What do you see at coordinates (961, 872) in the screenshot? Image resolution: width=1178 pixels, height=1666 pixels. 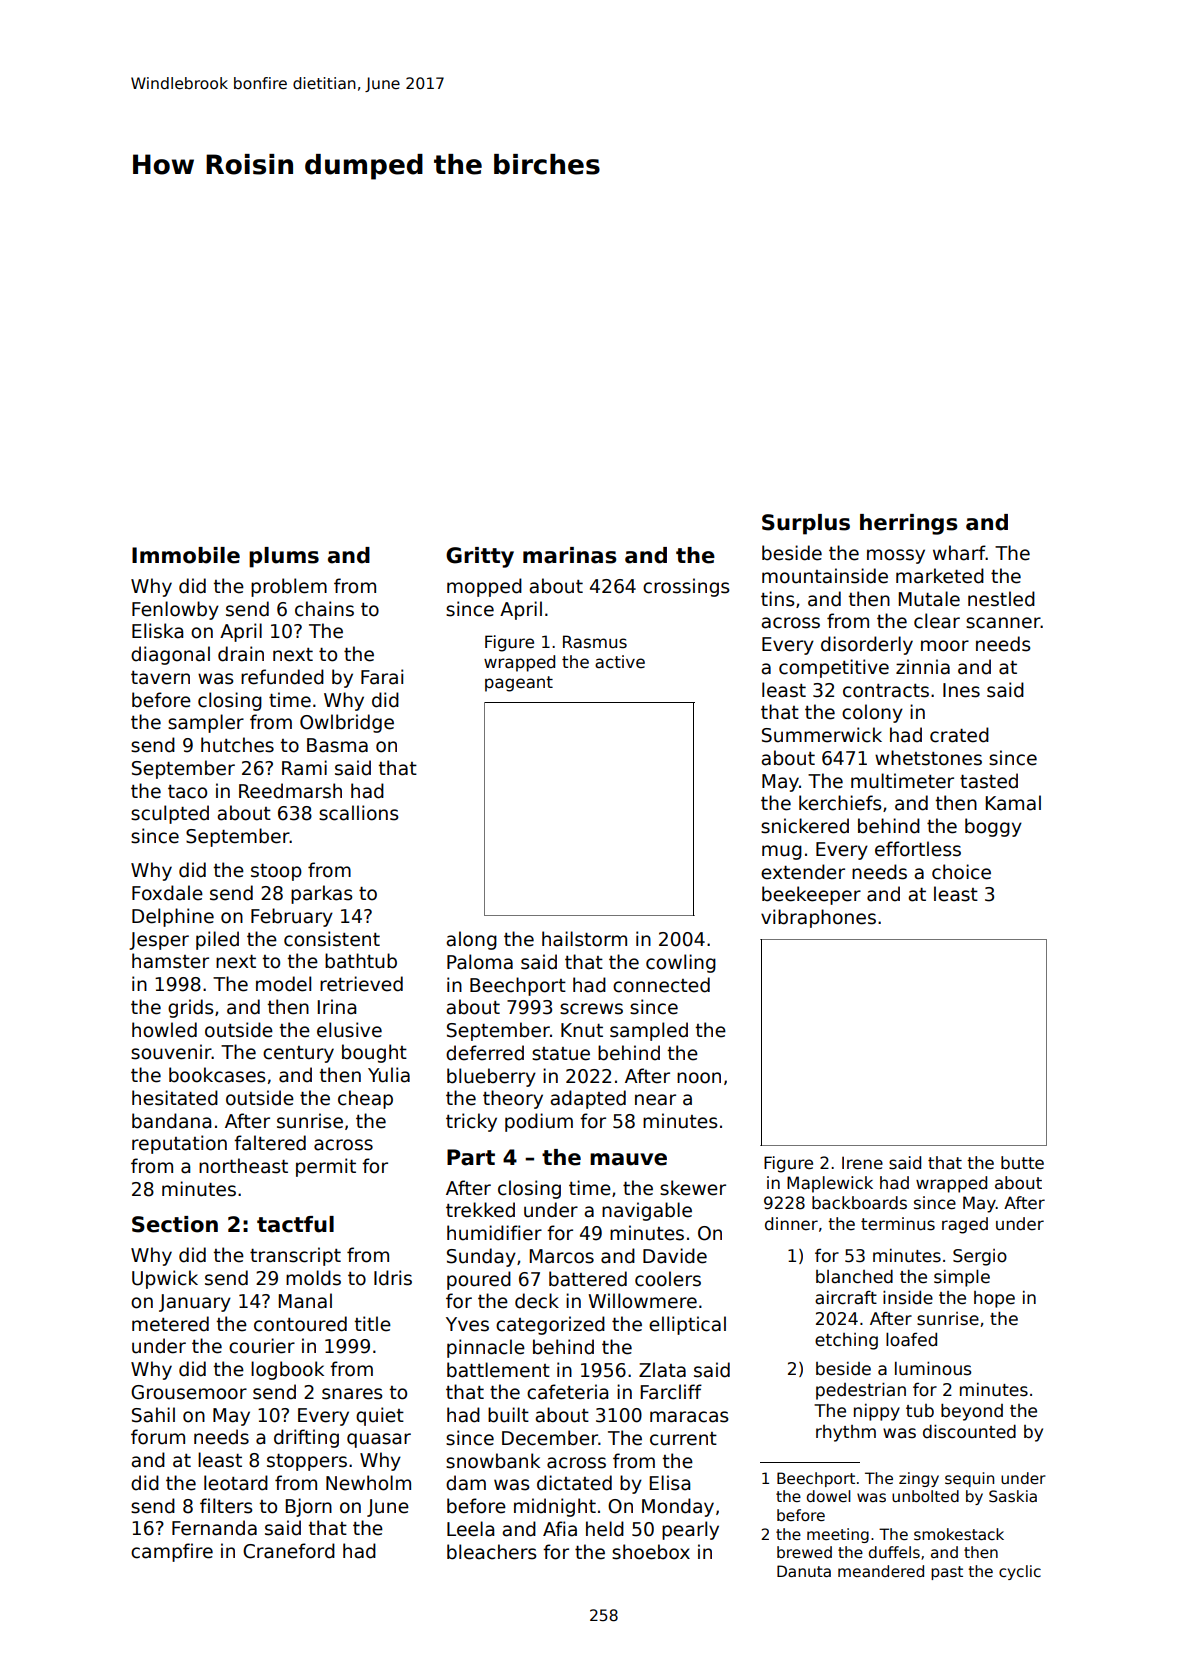 I see `choice` at bounding box center [961, 872].
